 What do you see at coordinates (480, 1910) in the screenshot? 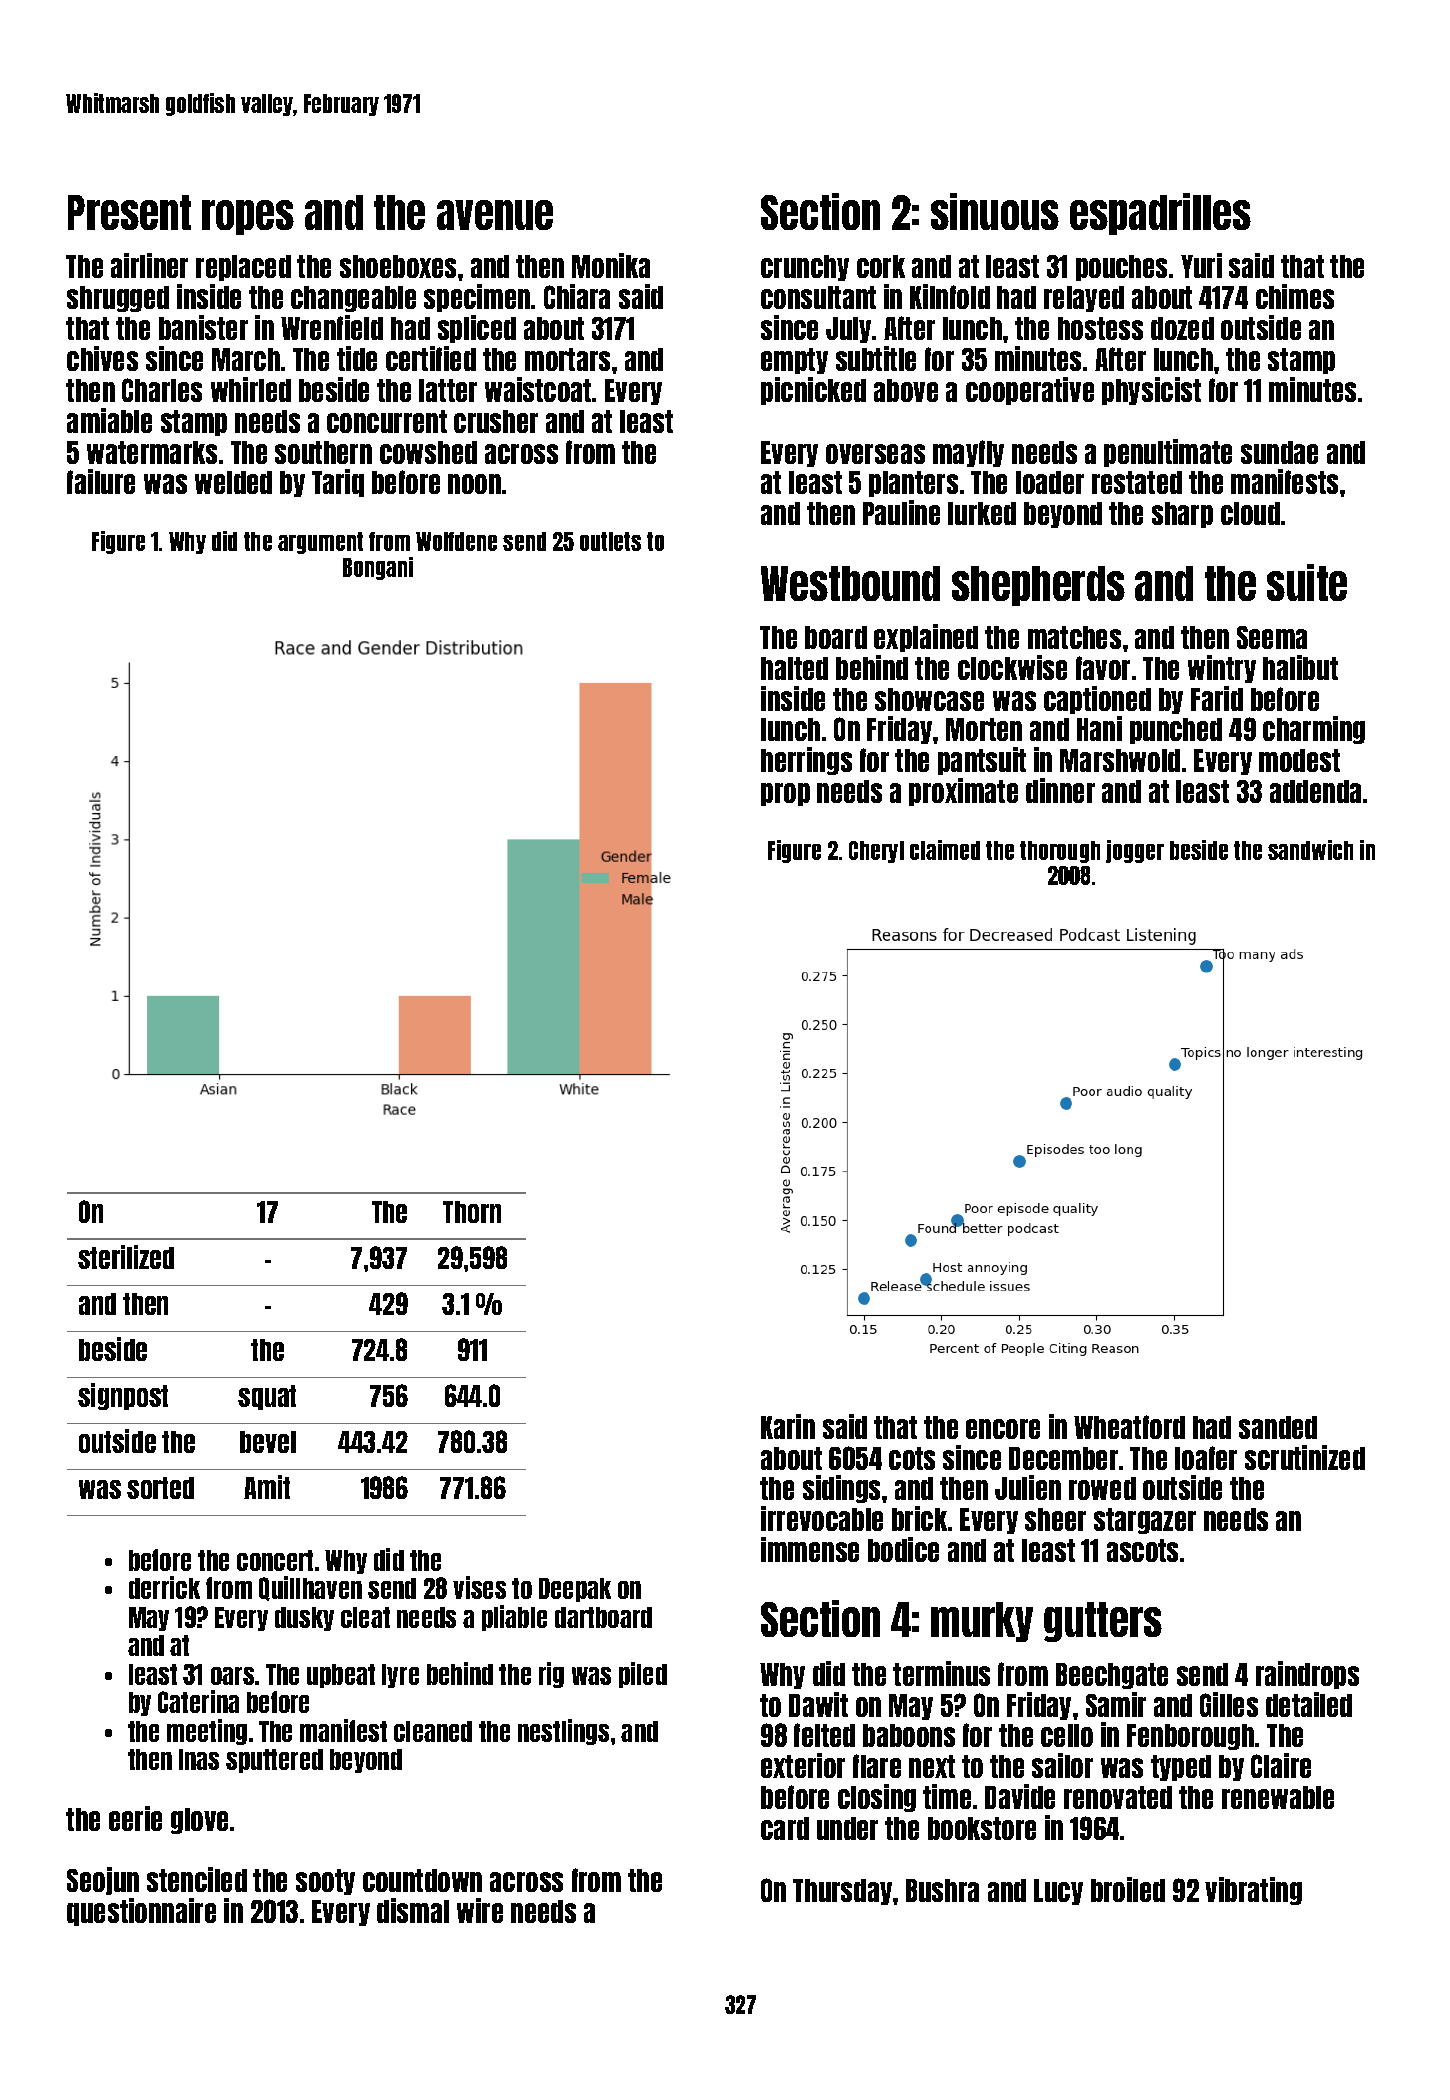
I see `wire` at bounding box center [480, 1910].
